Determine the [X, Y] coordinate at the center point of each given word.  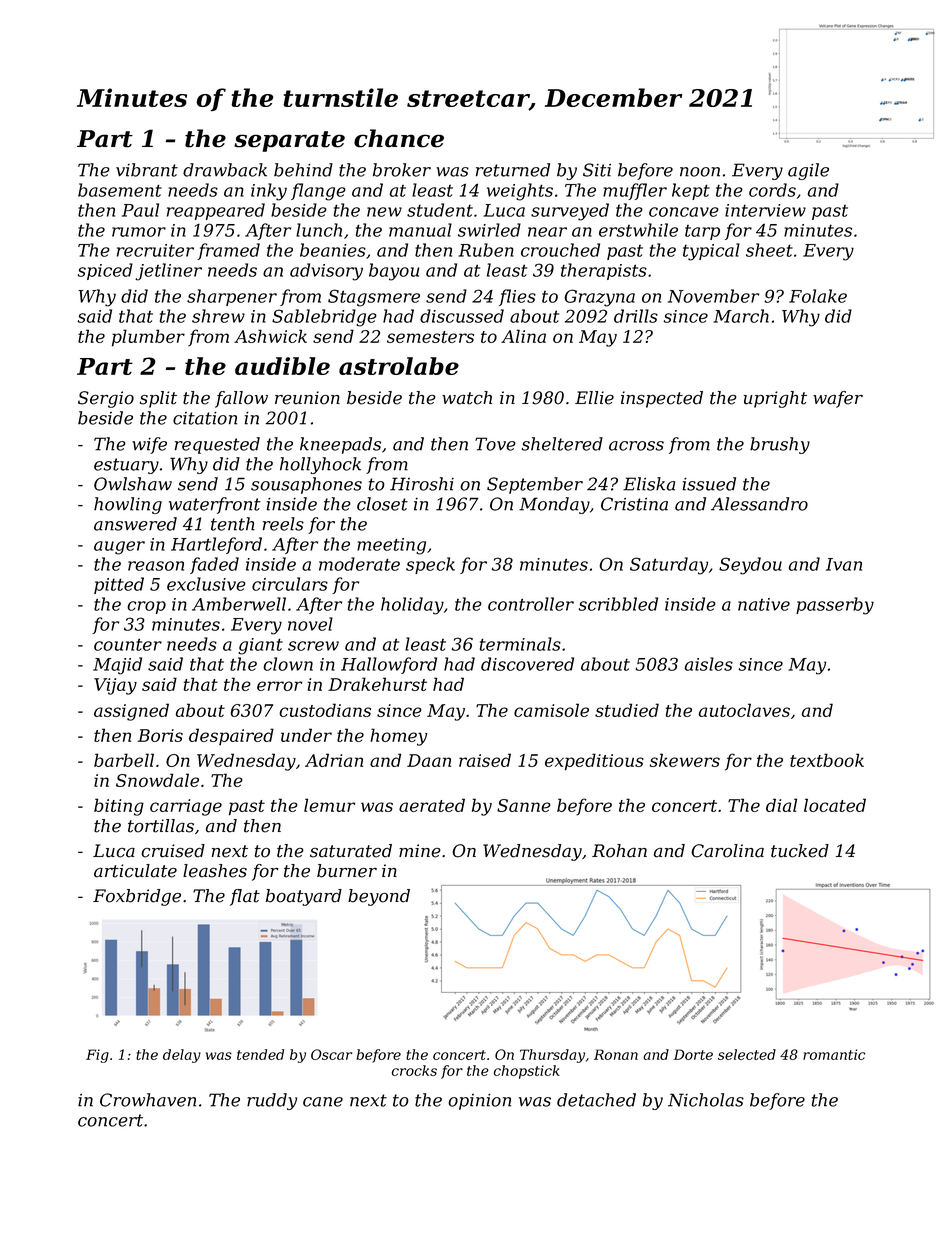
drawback [225, 170]
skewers [685, 760]
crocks [414, 1070]
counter [128, 644]
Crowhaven [148, 1100]
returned [513, 170]
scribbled [618, 604]
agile [808, 171]
